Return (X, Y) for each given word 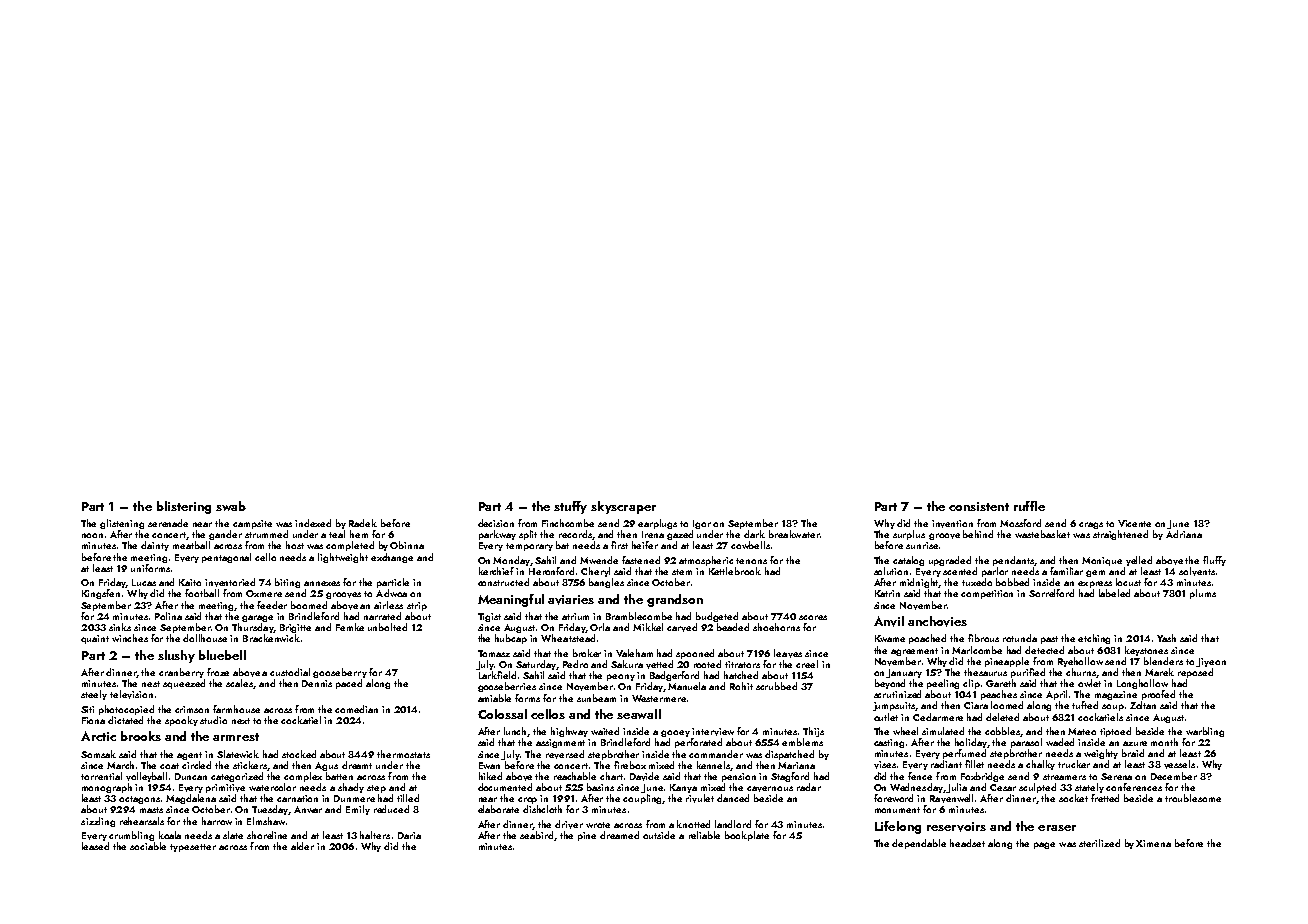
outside (659, 835)
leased (95, 846)
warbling (1205, 732)
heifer (645, 545)
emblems (802, 742)
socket (1073, 798)
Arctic (98, 736)
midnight (919, 583)
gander (225, 535)
